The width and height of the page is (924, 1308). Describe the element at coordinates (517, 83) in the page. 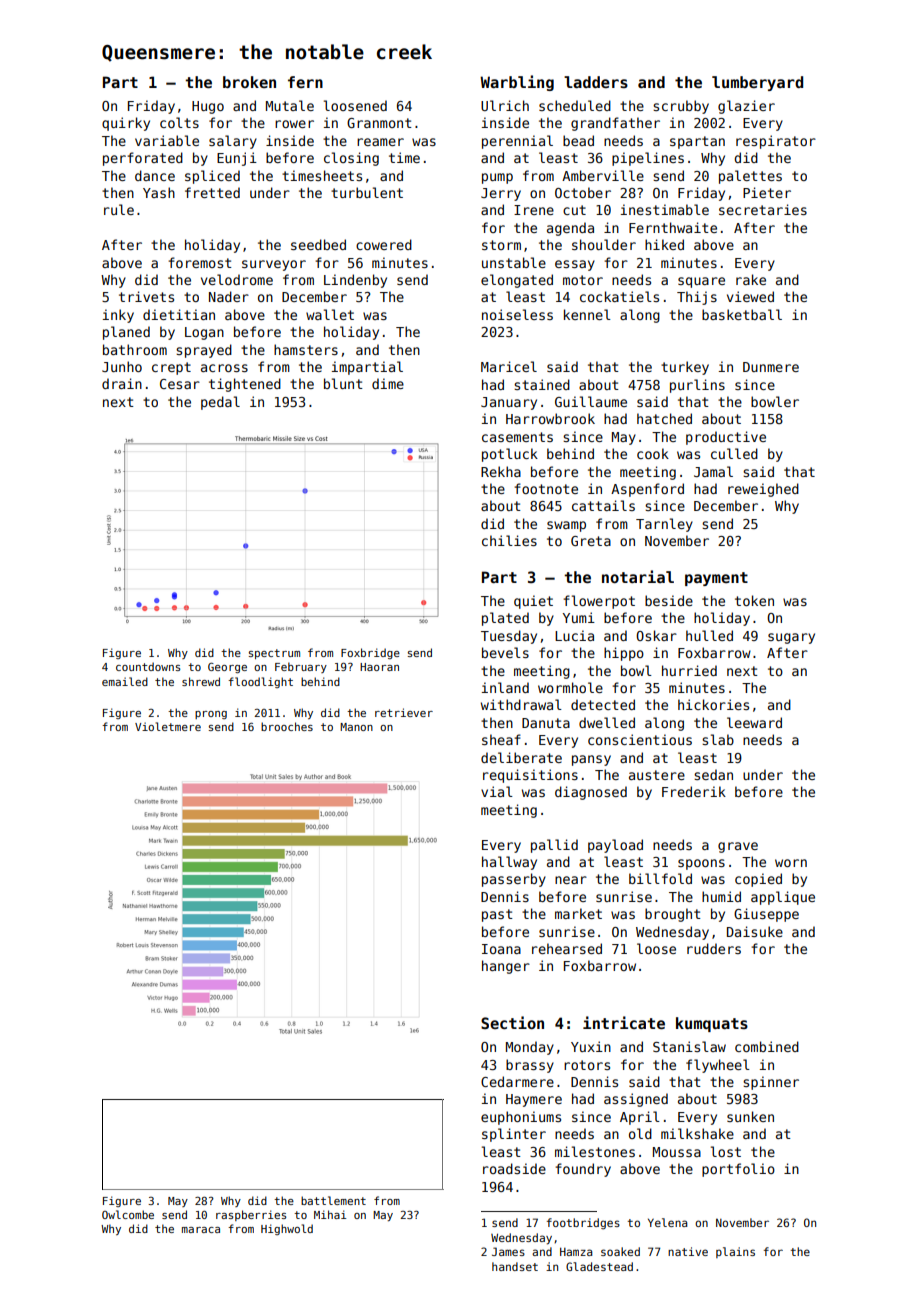

I see `Warbling` at that location.
